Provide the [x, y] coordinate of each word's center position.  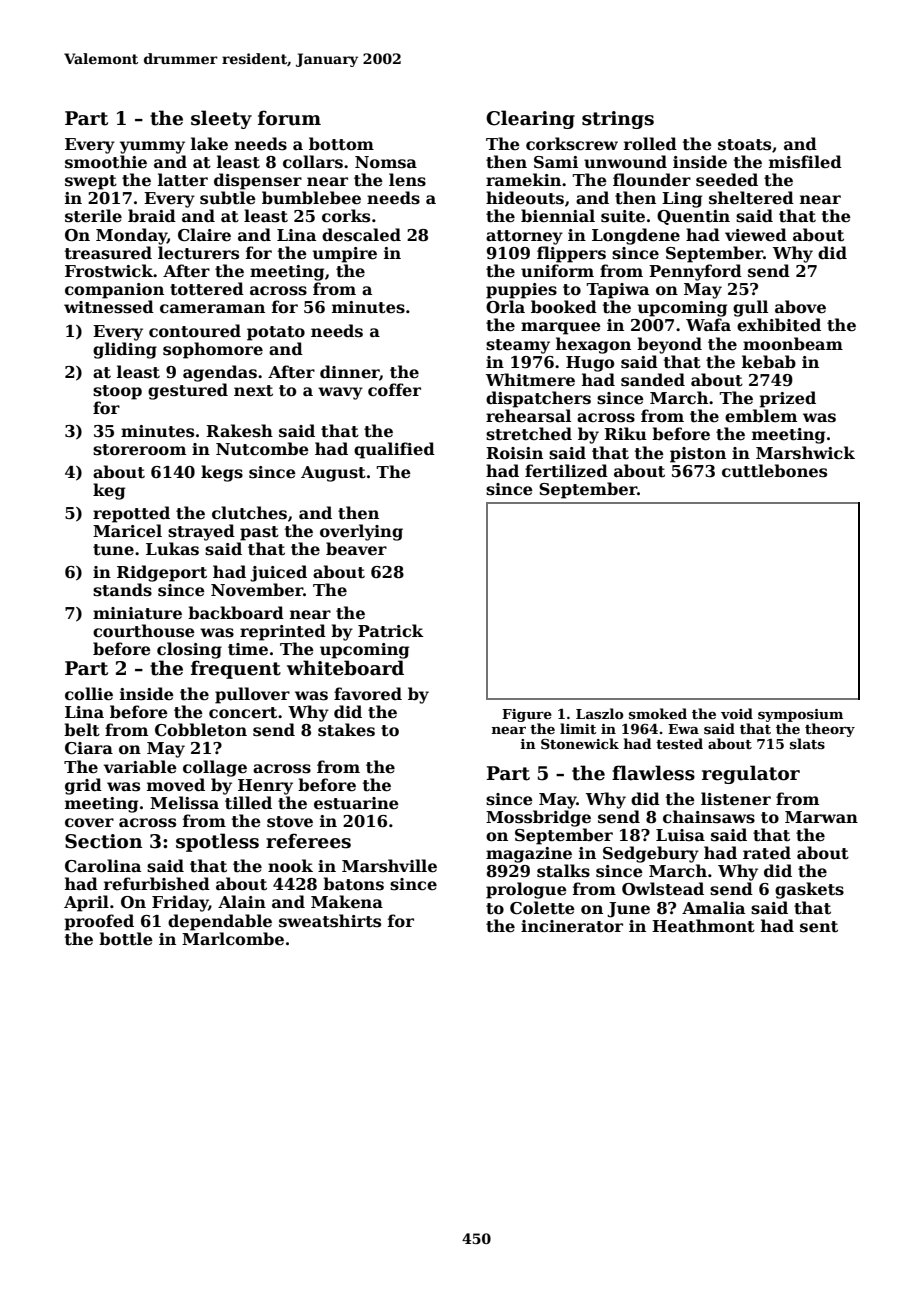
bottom [341, 144]
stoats [744, 145]
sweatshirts [330, 921]
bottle [126, 939]
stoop [117, 392]
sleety [221, 119]
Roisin [514, 453]
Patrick [391, 631]
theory [830, 730]
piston [698, 455]
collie [89, 694]
